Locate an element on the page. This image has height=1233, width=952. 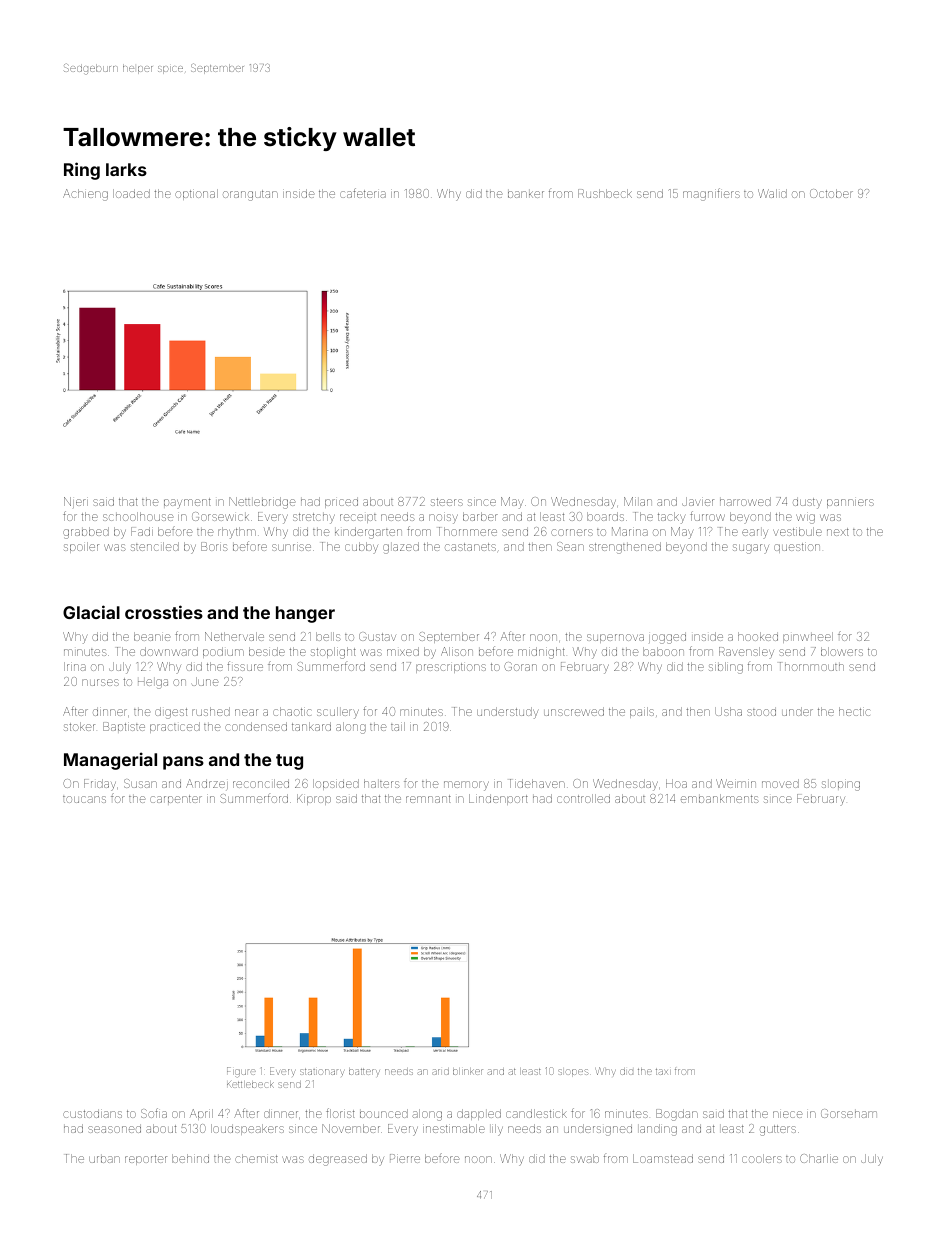
optional is located at coordinates (196, 194).
